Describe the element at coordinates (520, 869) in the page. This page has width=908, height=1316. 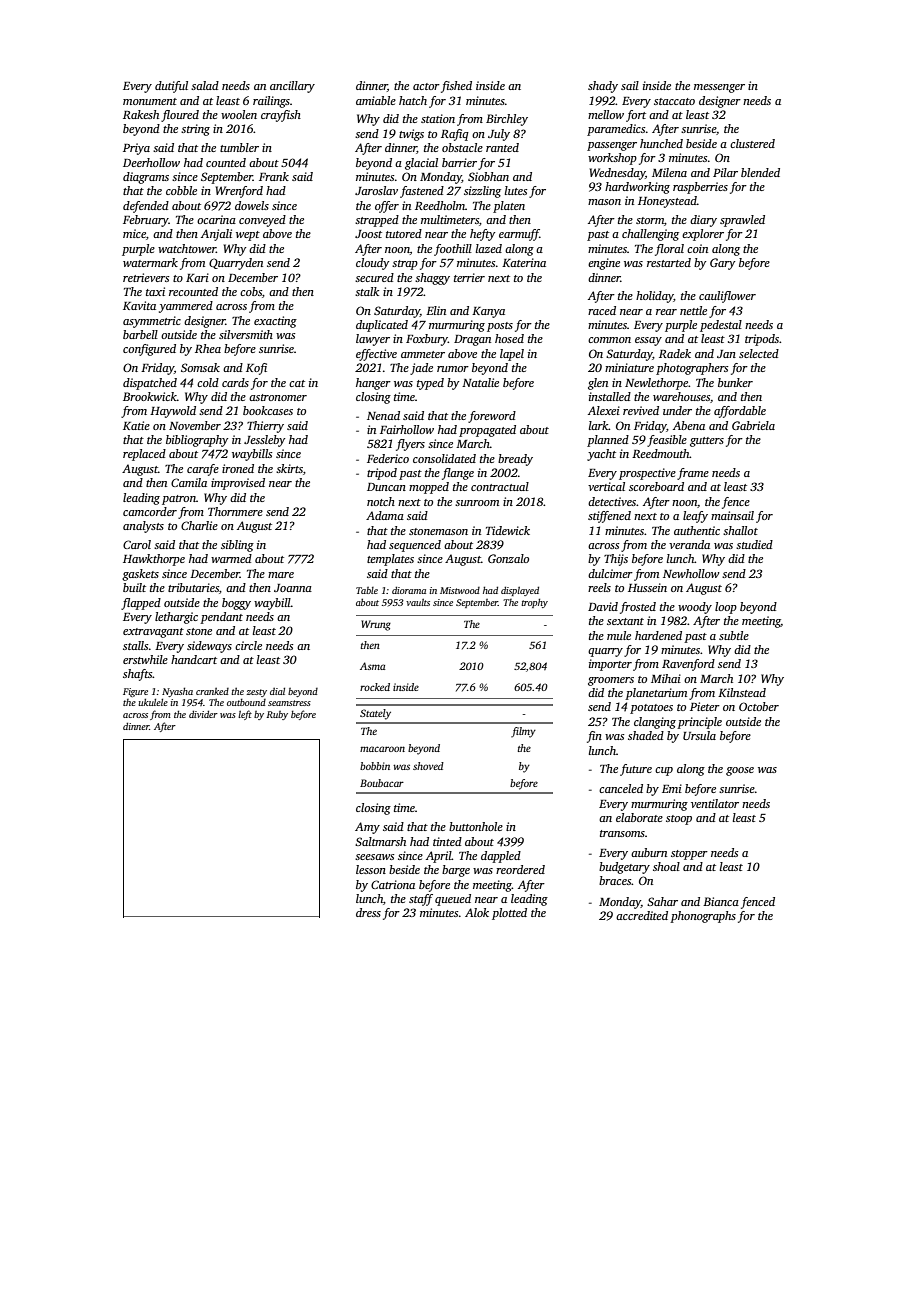
I see `reordered` at that location.
